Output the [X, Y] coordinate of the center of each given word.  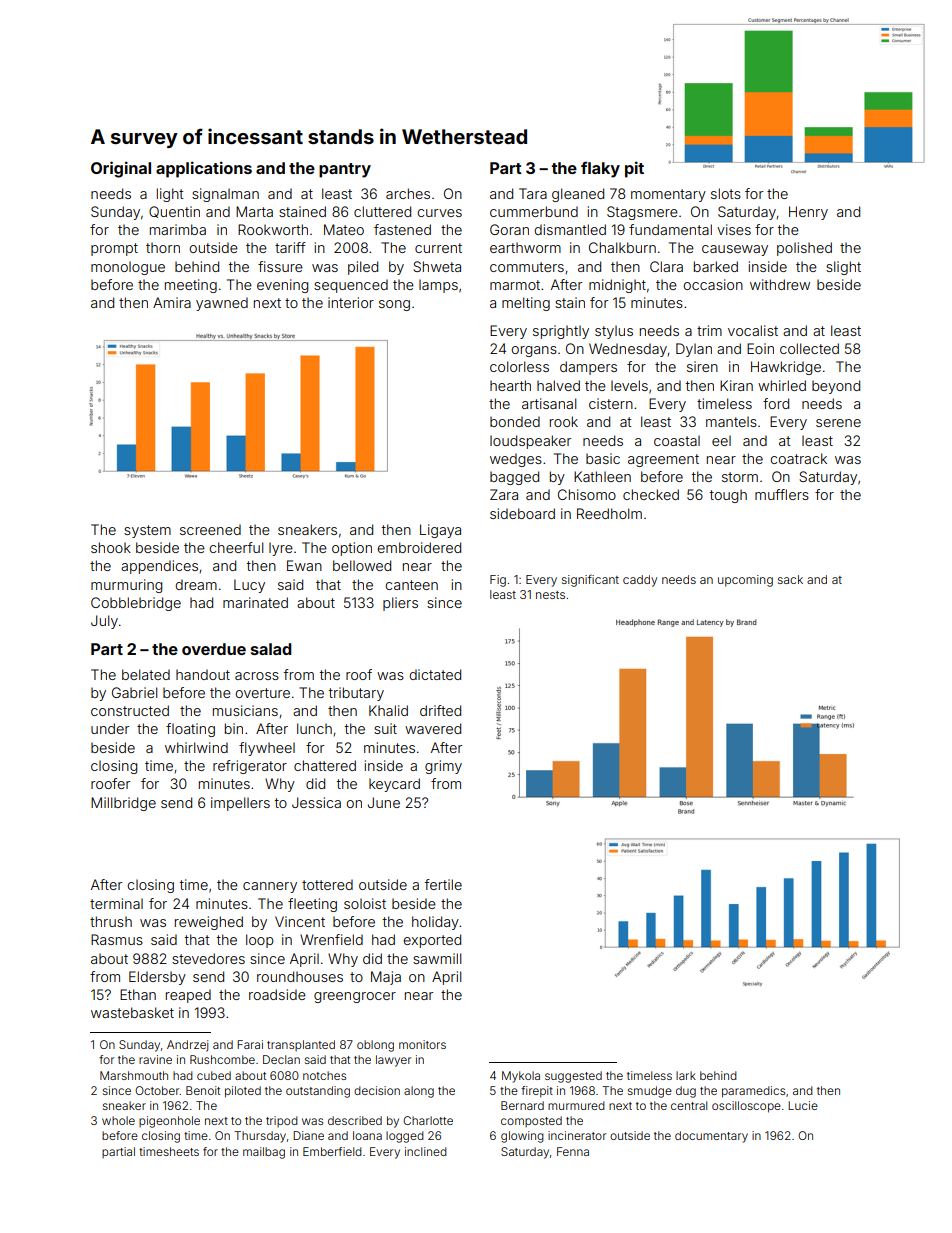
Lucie [803, 1105]
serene [838, 423]
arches [408, 193]
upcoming [745, 581]
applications [204, 169]
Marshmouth [134, 1075]
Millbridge [123, 804]
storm [740, 477]
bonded [515, 421]
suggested [573, 1077]
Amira [172, 302]
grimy [443, 767]
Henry [808, 213]
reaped [188, 996]
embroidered [419, 547]
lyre [281, 549]
